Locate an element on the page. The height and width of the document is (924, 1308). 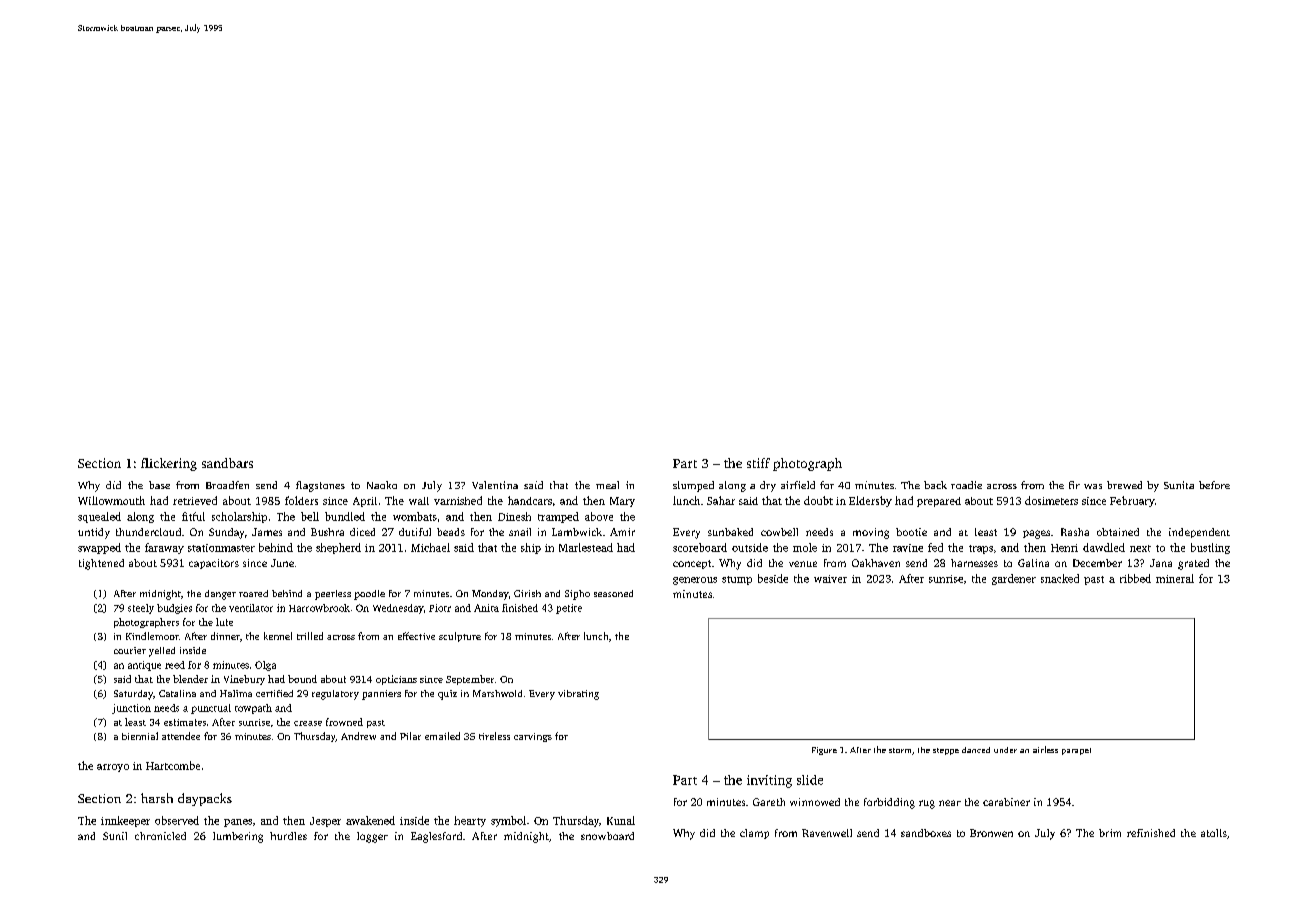
chronicled is located at coordinates (160, 836).
